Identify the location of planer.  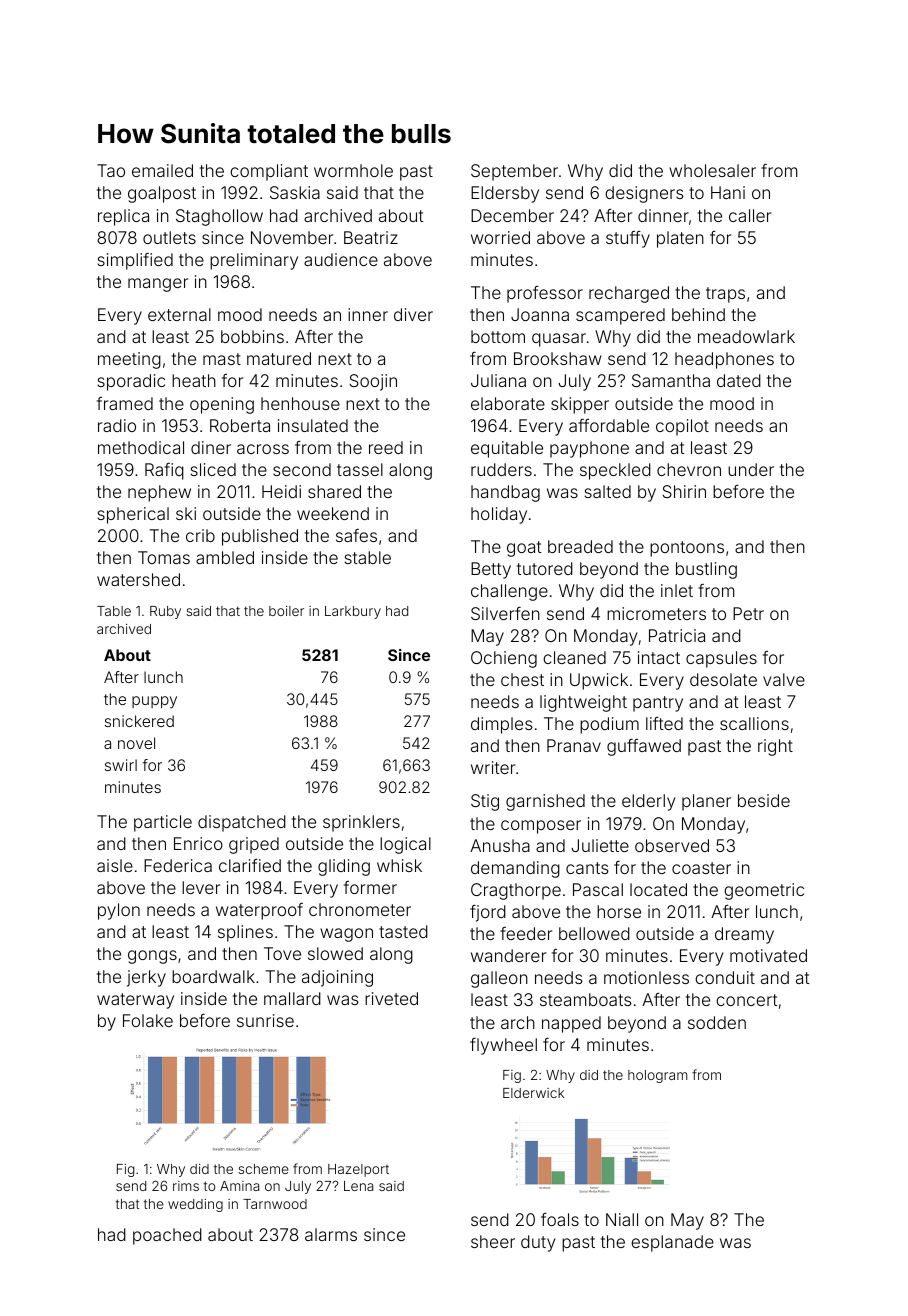
(706, 802).
